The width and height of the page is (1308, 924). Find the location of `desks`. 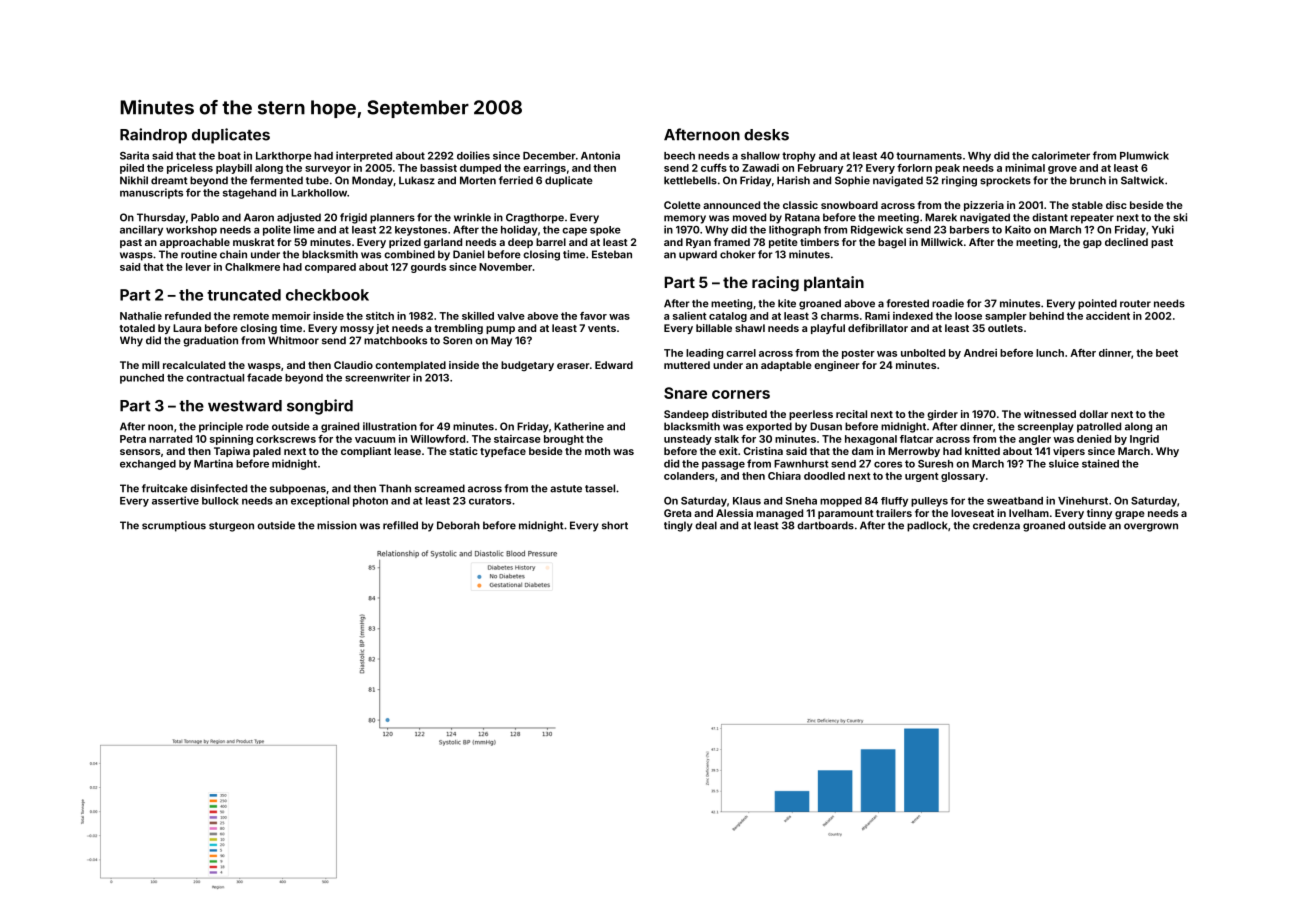

desks is located at coordinates (766, 135).
